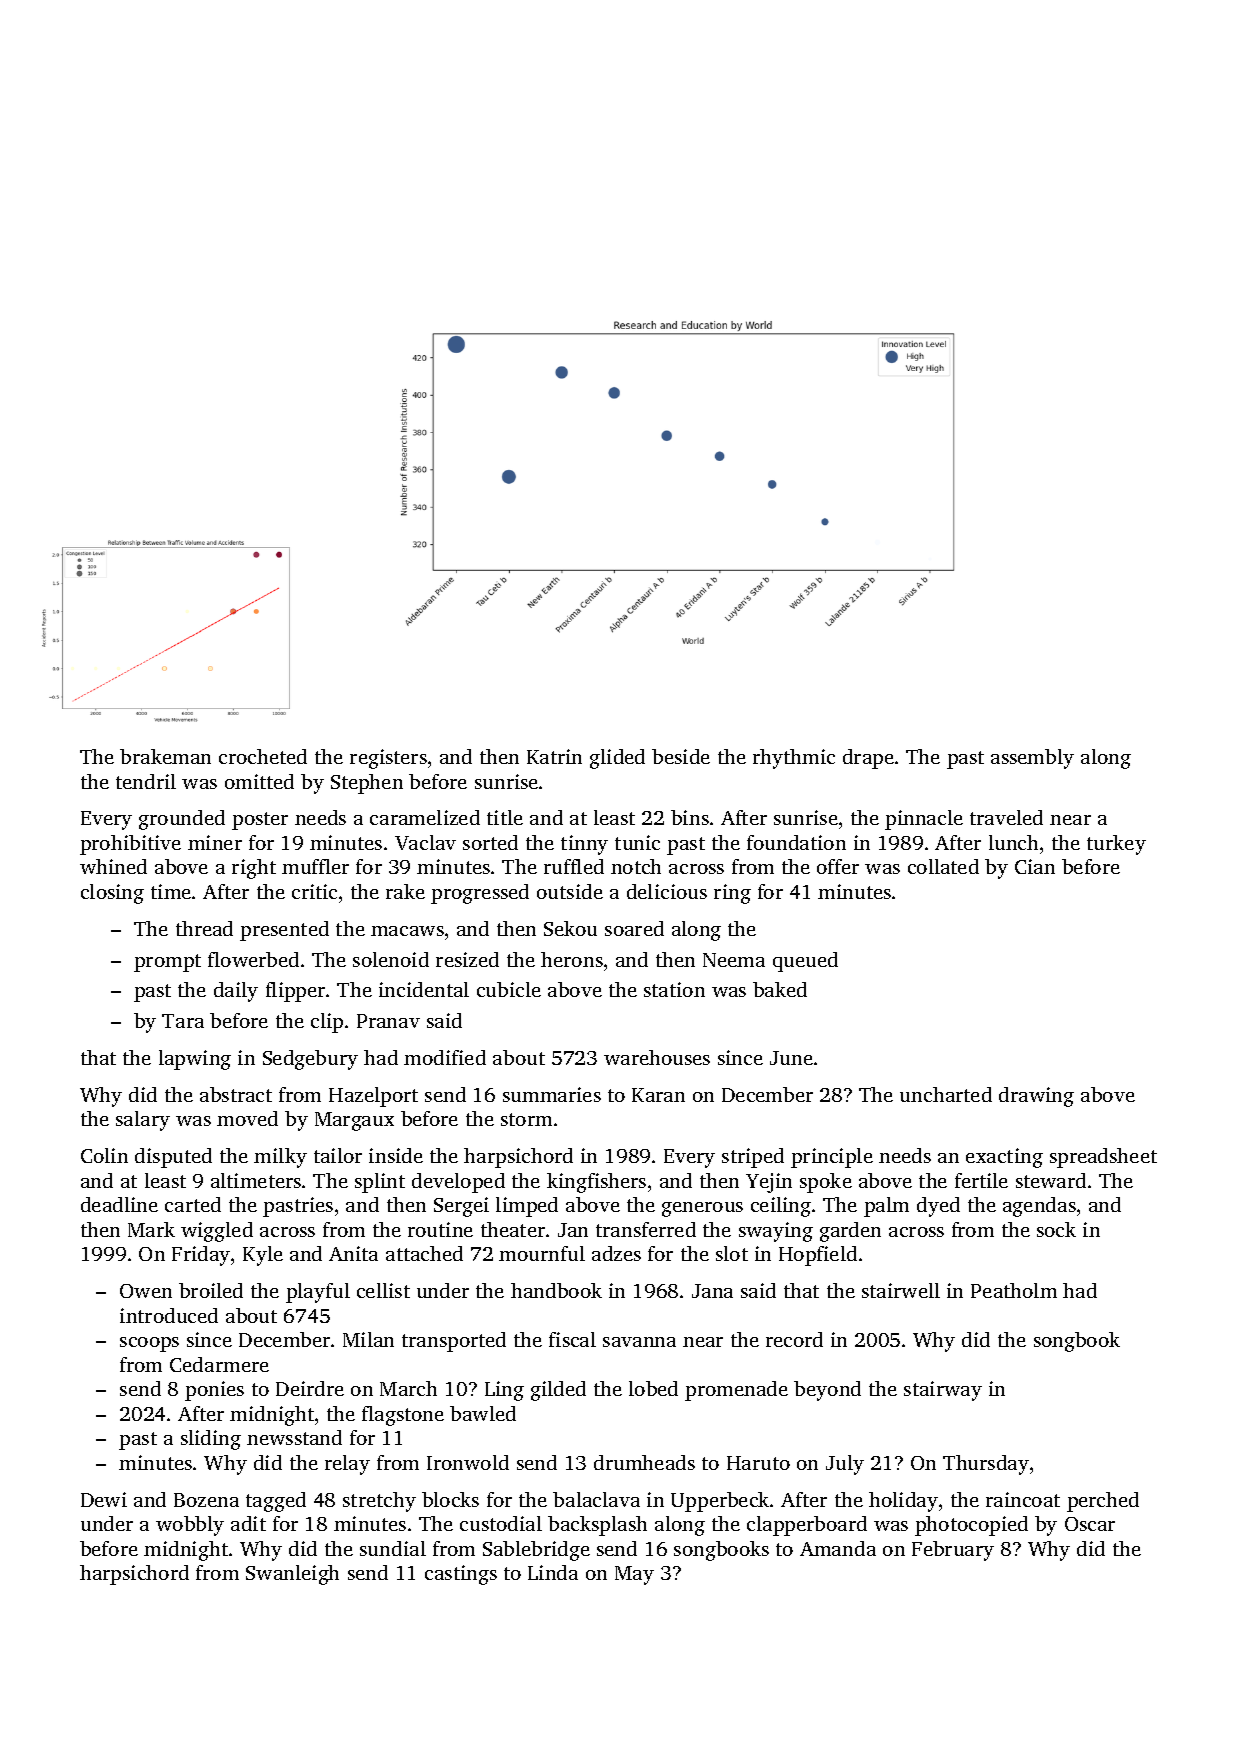  I want to click on notch, so click(636, 866).
